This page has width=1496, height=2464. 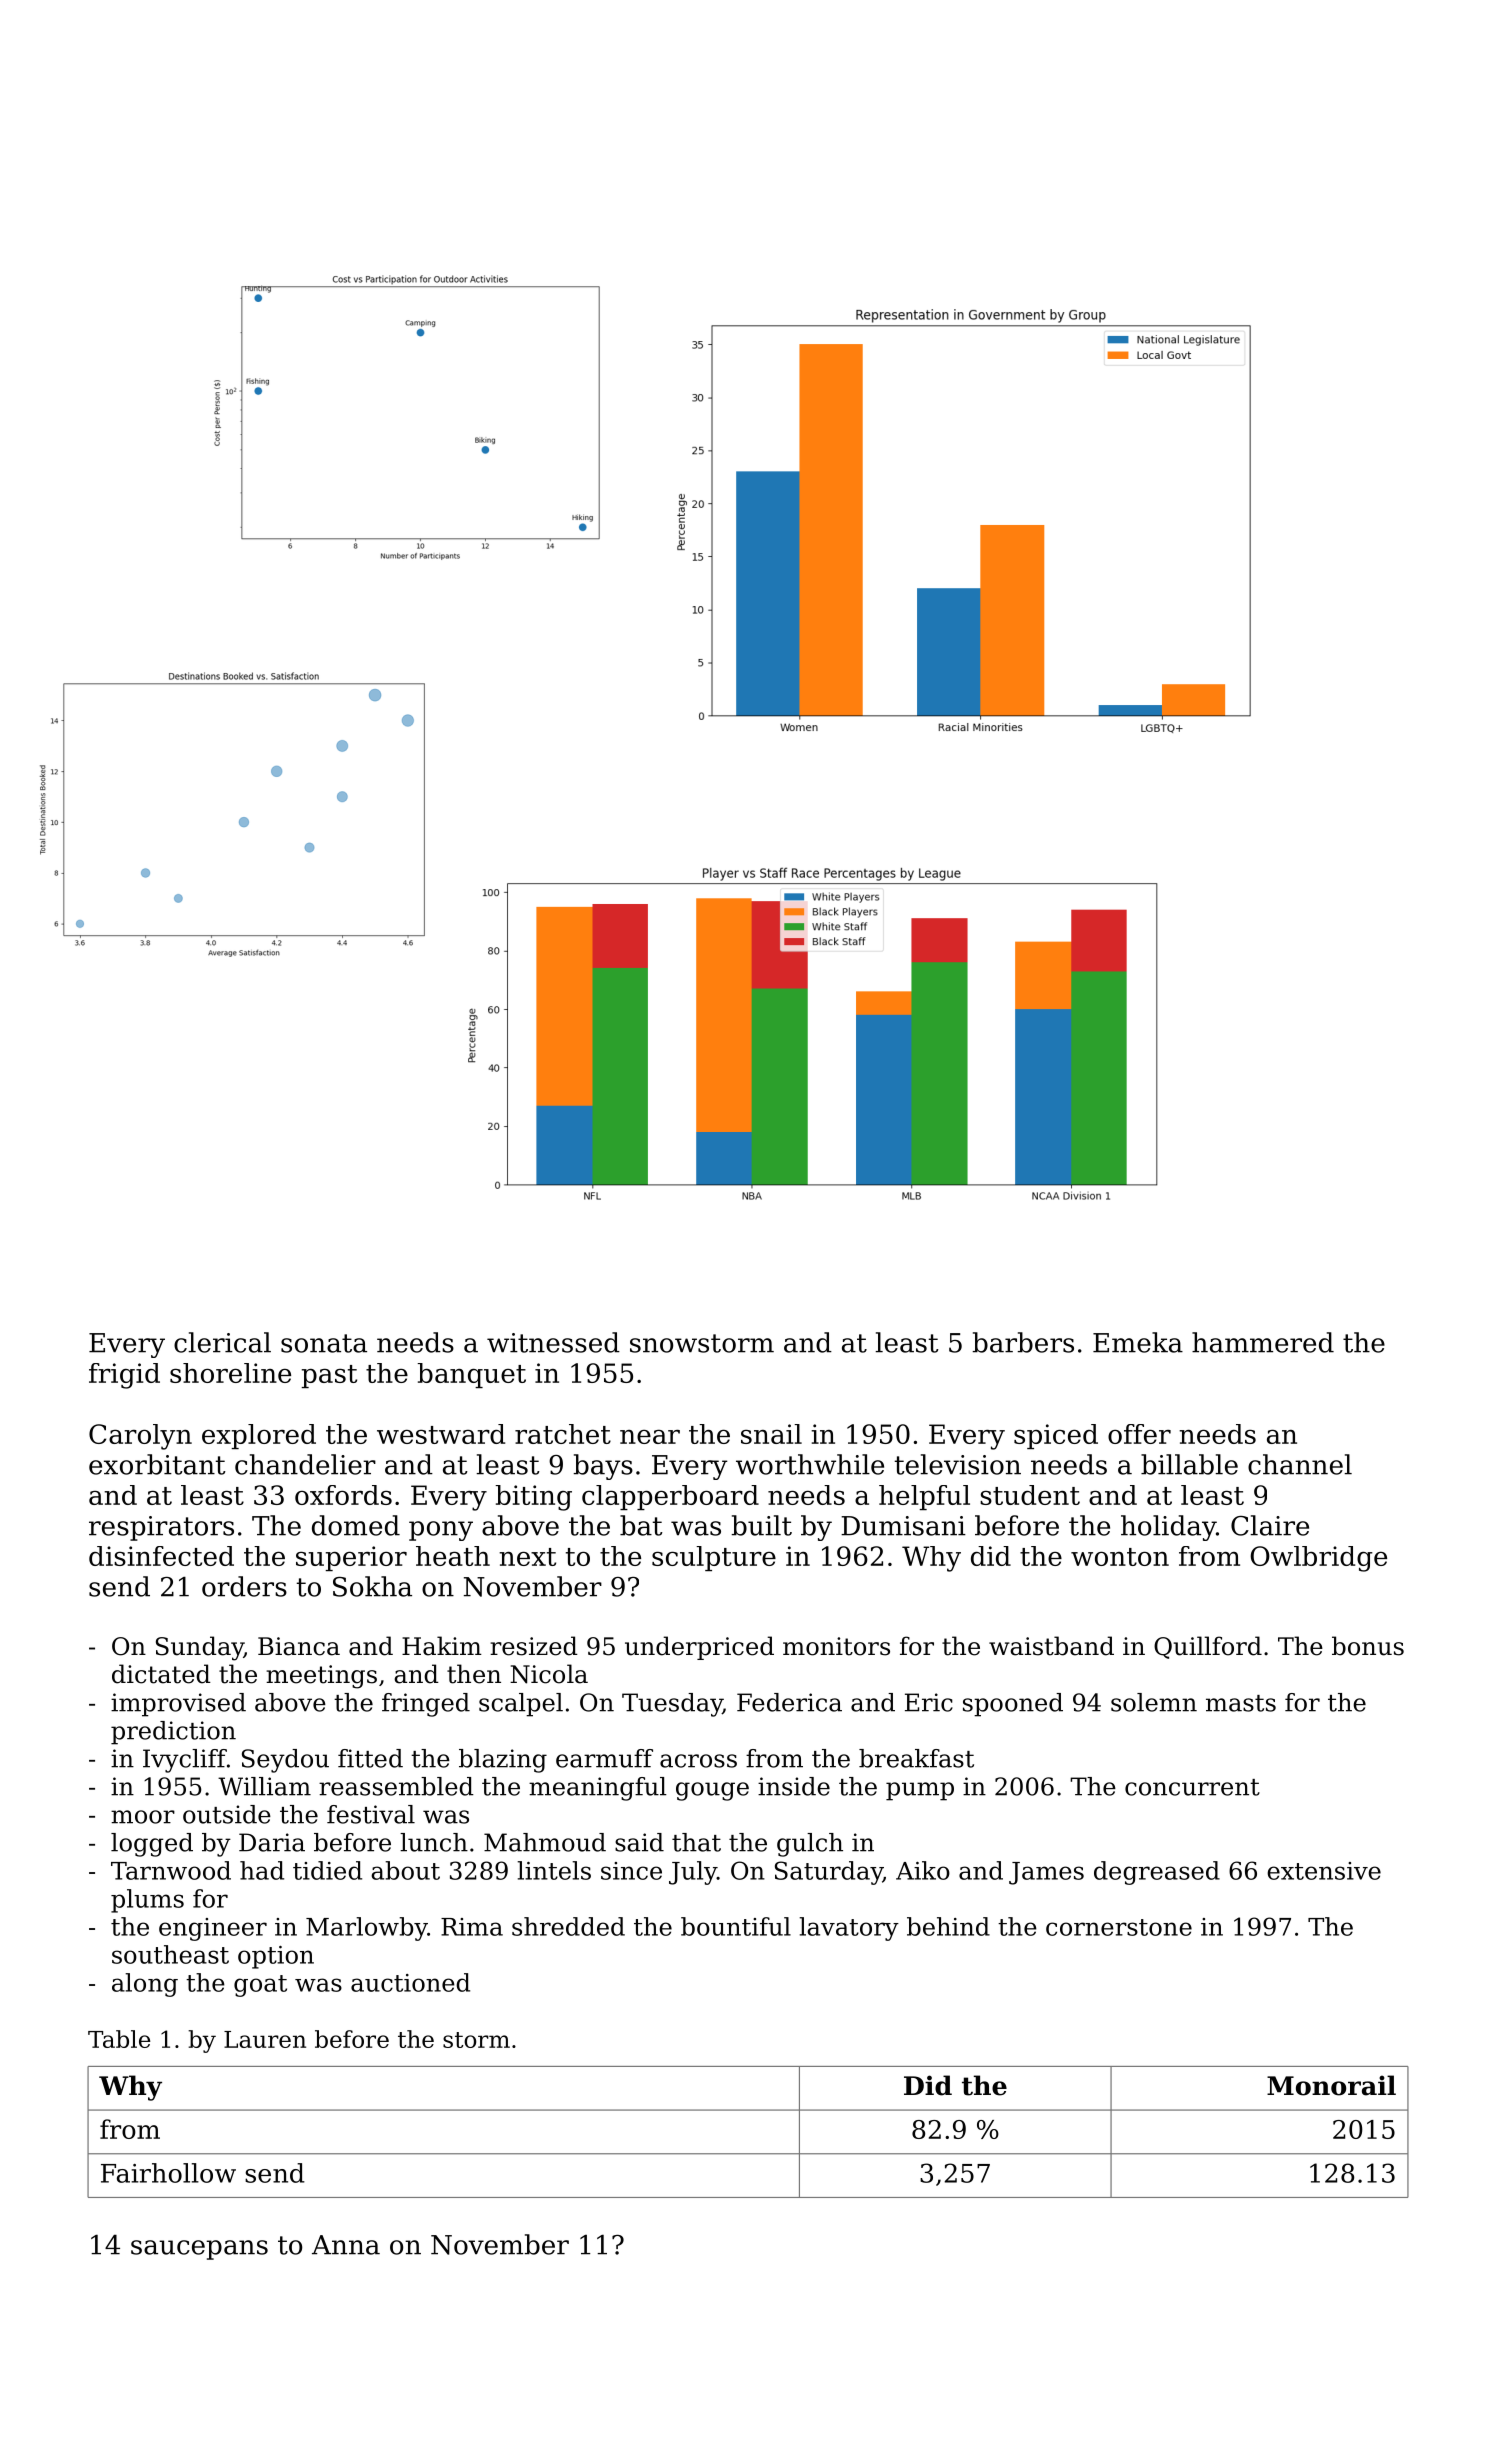 What do you see at coordinates (324, 1343) in the page?
I see `sonata` at bounding box center [324, 1343].
